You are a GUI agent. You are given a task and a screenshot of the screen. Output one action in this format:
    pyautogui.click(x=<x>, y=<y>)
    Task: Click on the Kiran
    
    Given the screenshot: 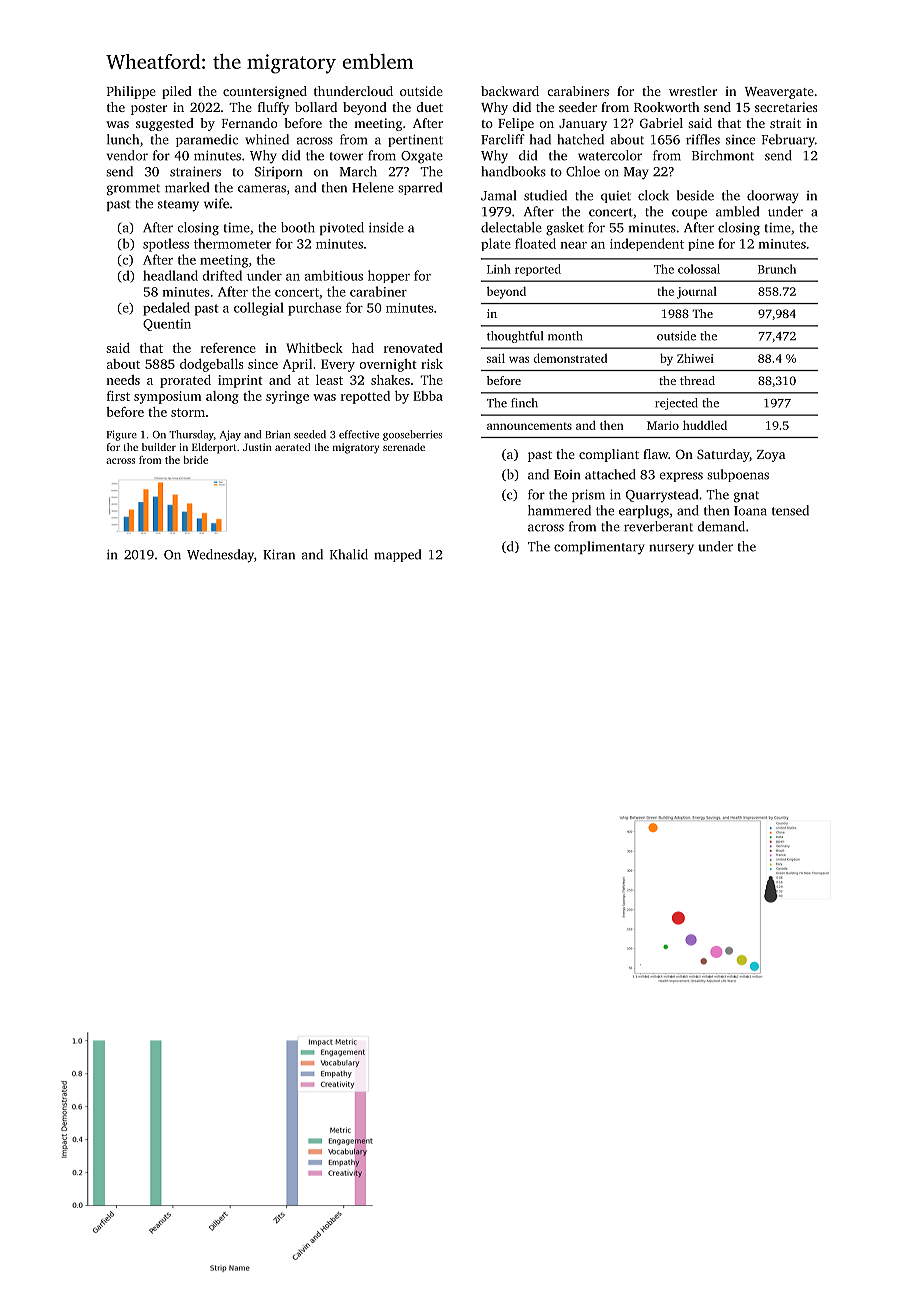 What is the action you would take?
    pyautogui.click(x=279, y=554)
